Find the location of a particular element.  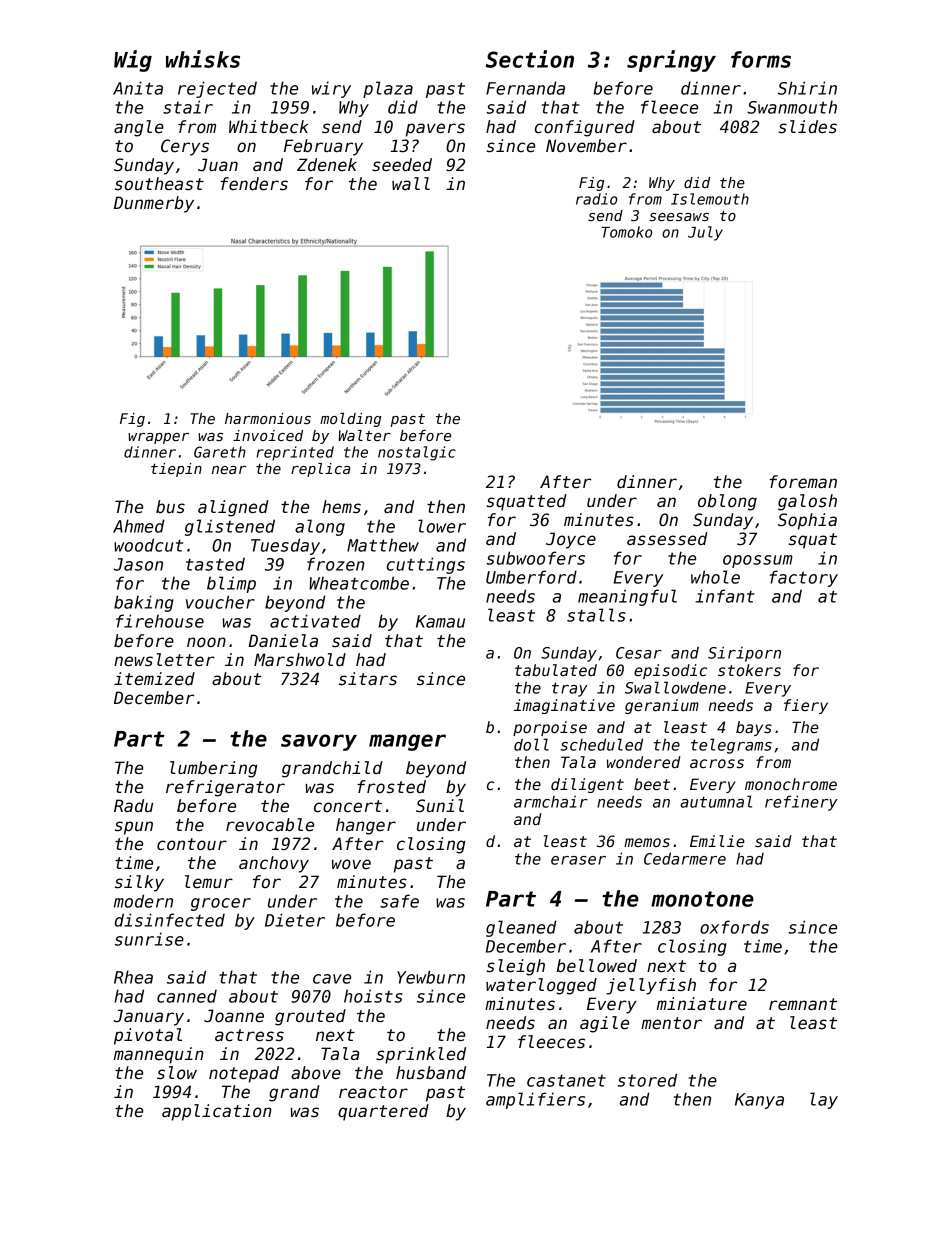

stair is located at coordinates (188, 107).
